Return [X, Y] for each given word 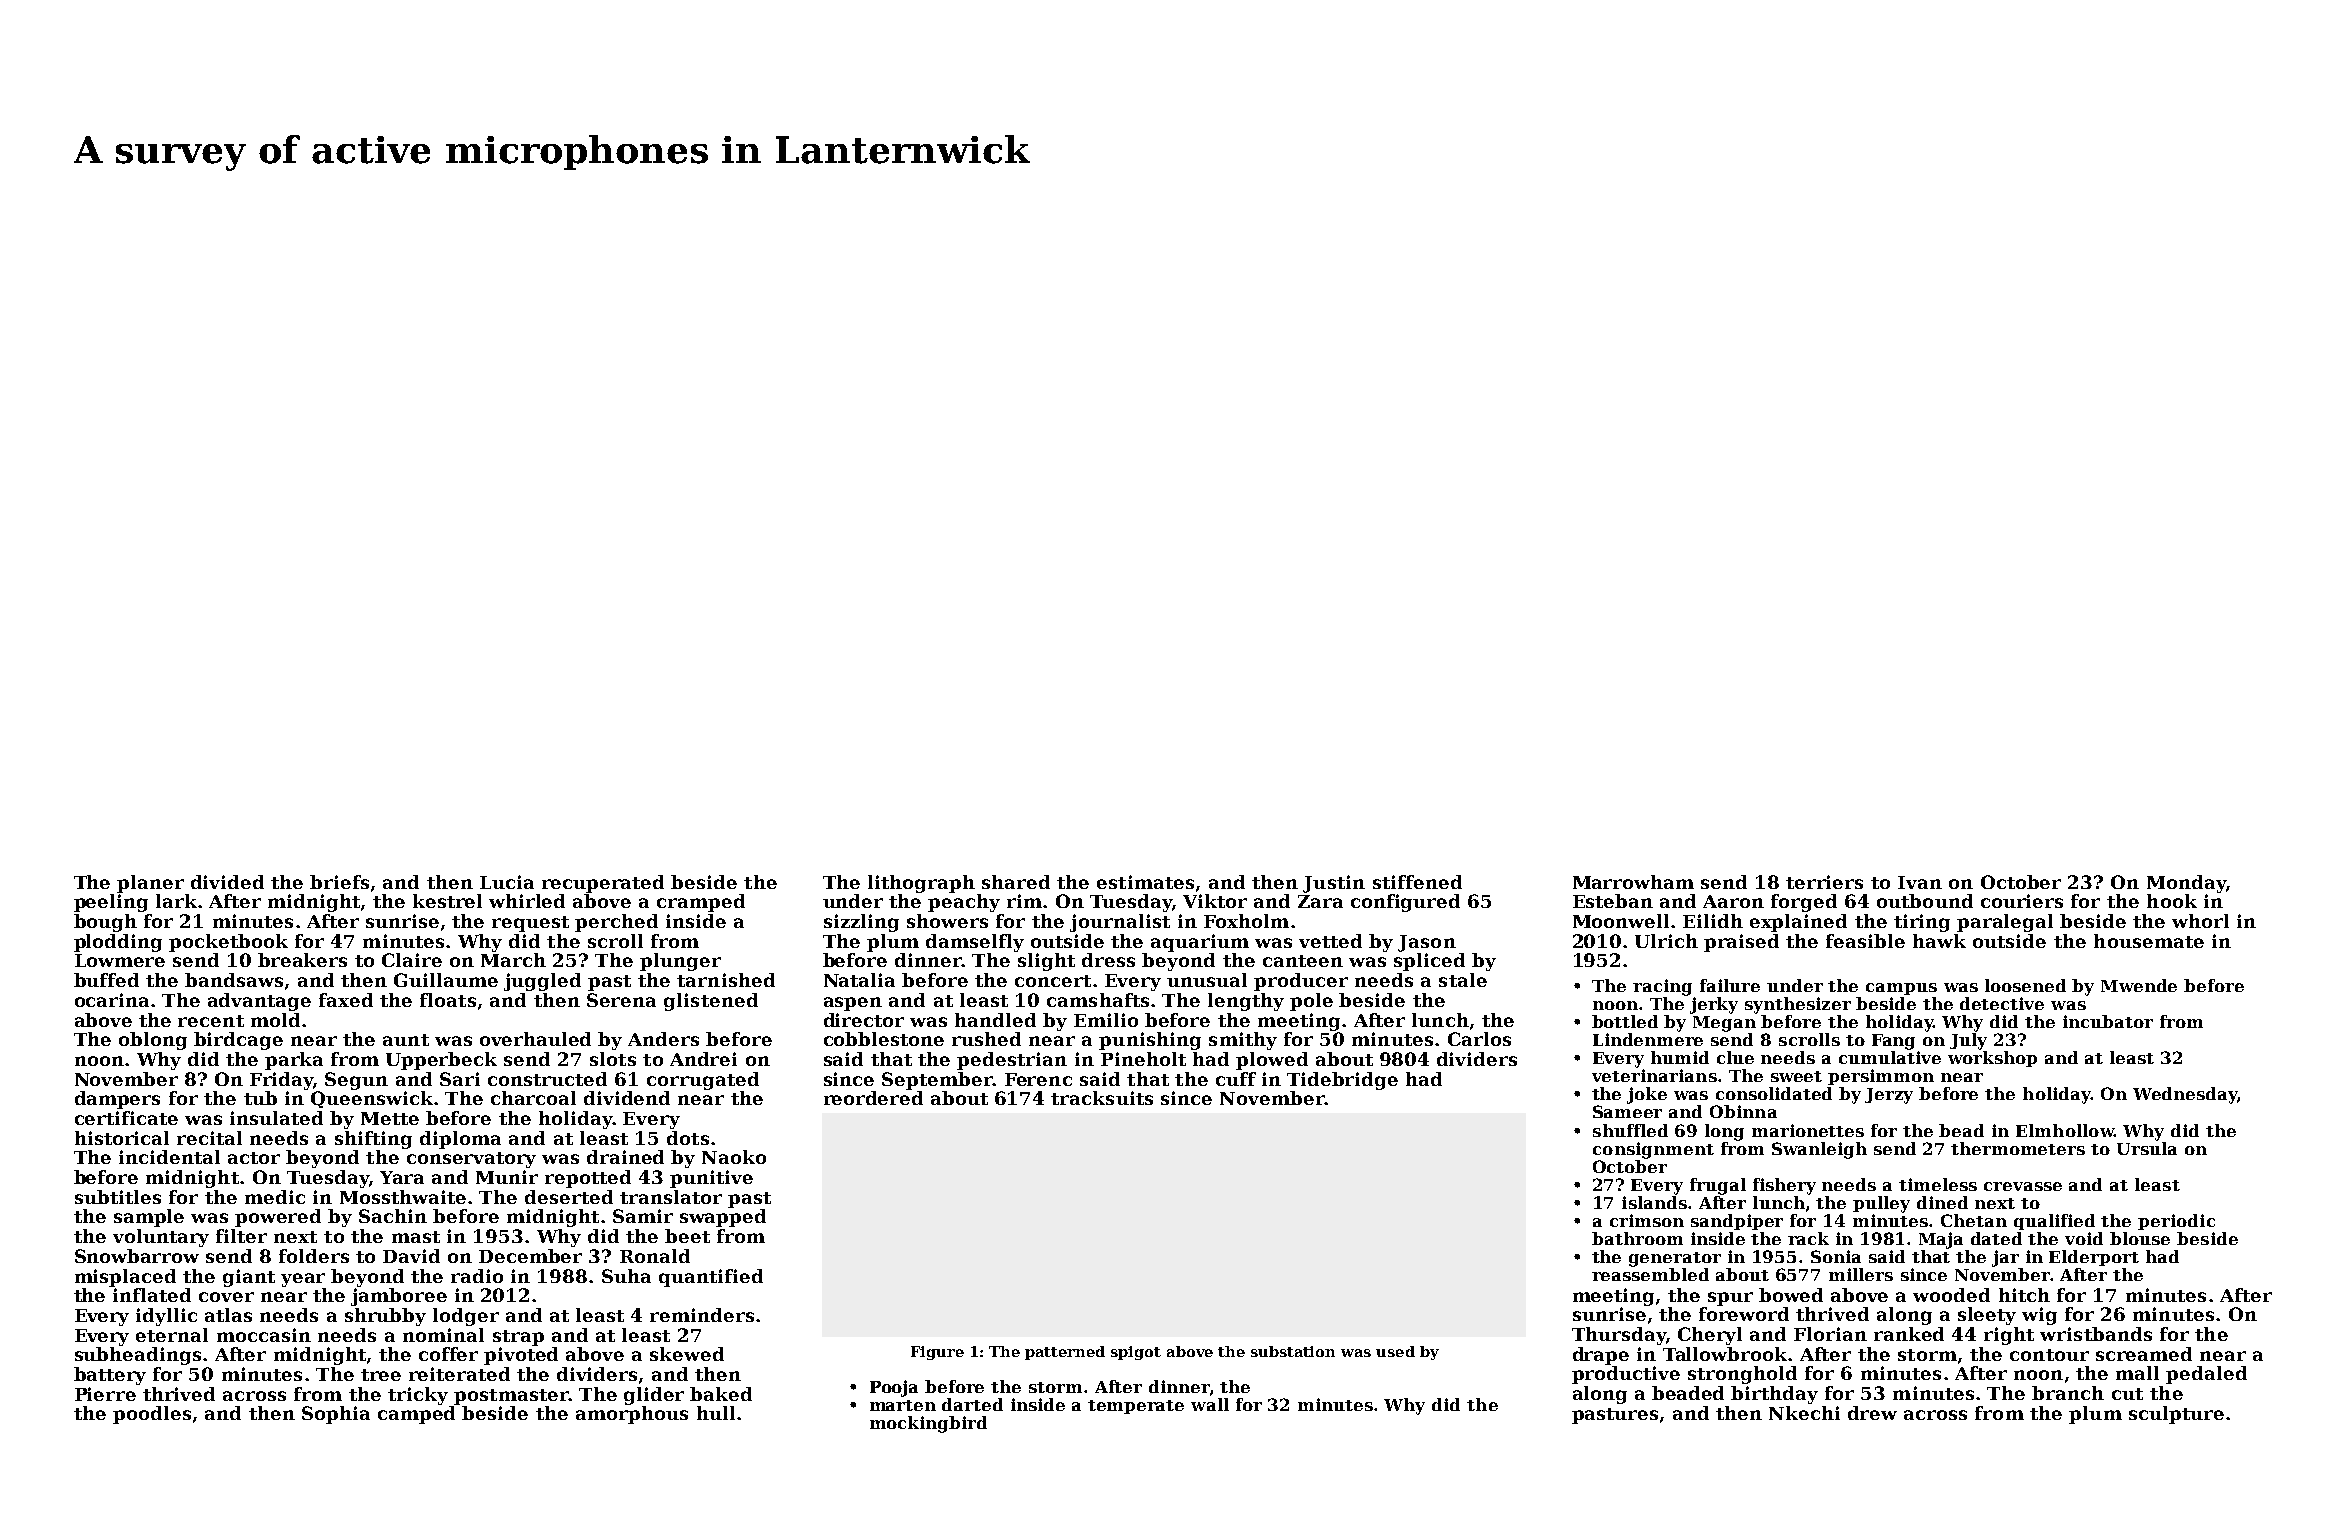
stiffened [1417, 882]
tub [260, 1098]
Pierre [105, 1394]
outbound [1925, 901]
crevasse [2023, 1186]
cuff [1236, 1079]
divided [227, 882]
